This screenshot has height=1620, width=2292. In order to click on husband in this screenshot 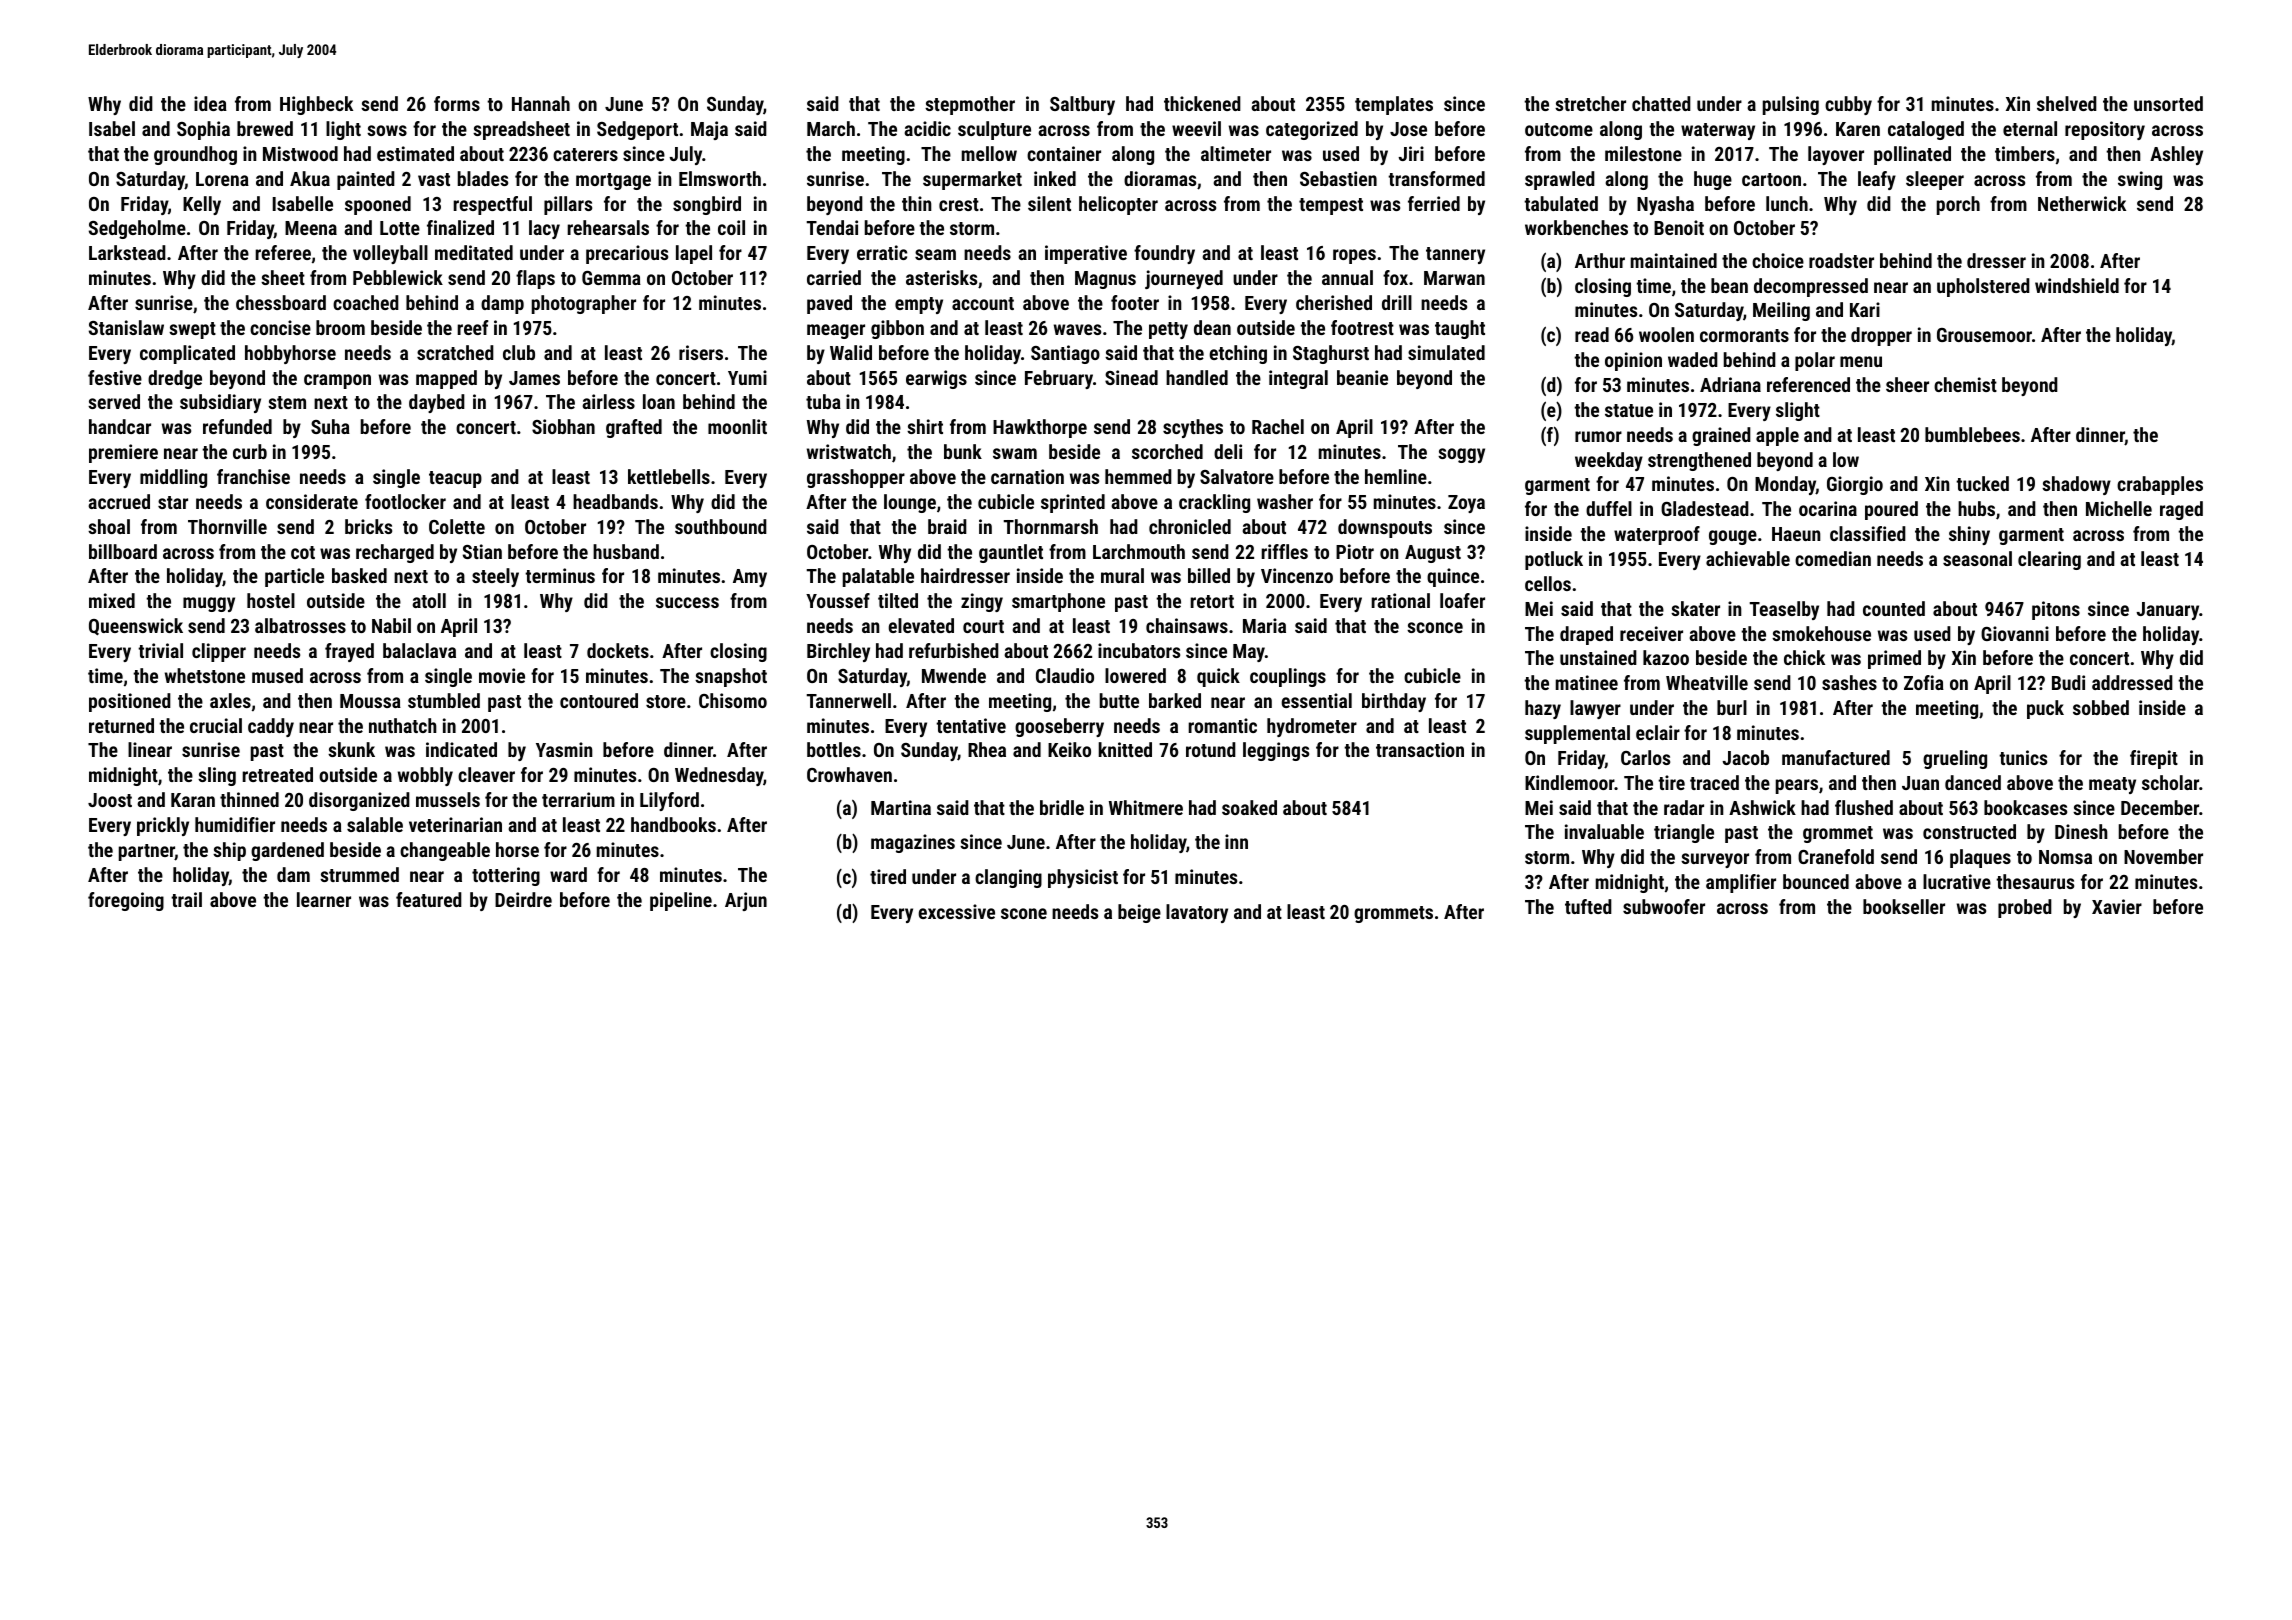, I will do `click(626, 551)`.
